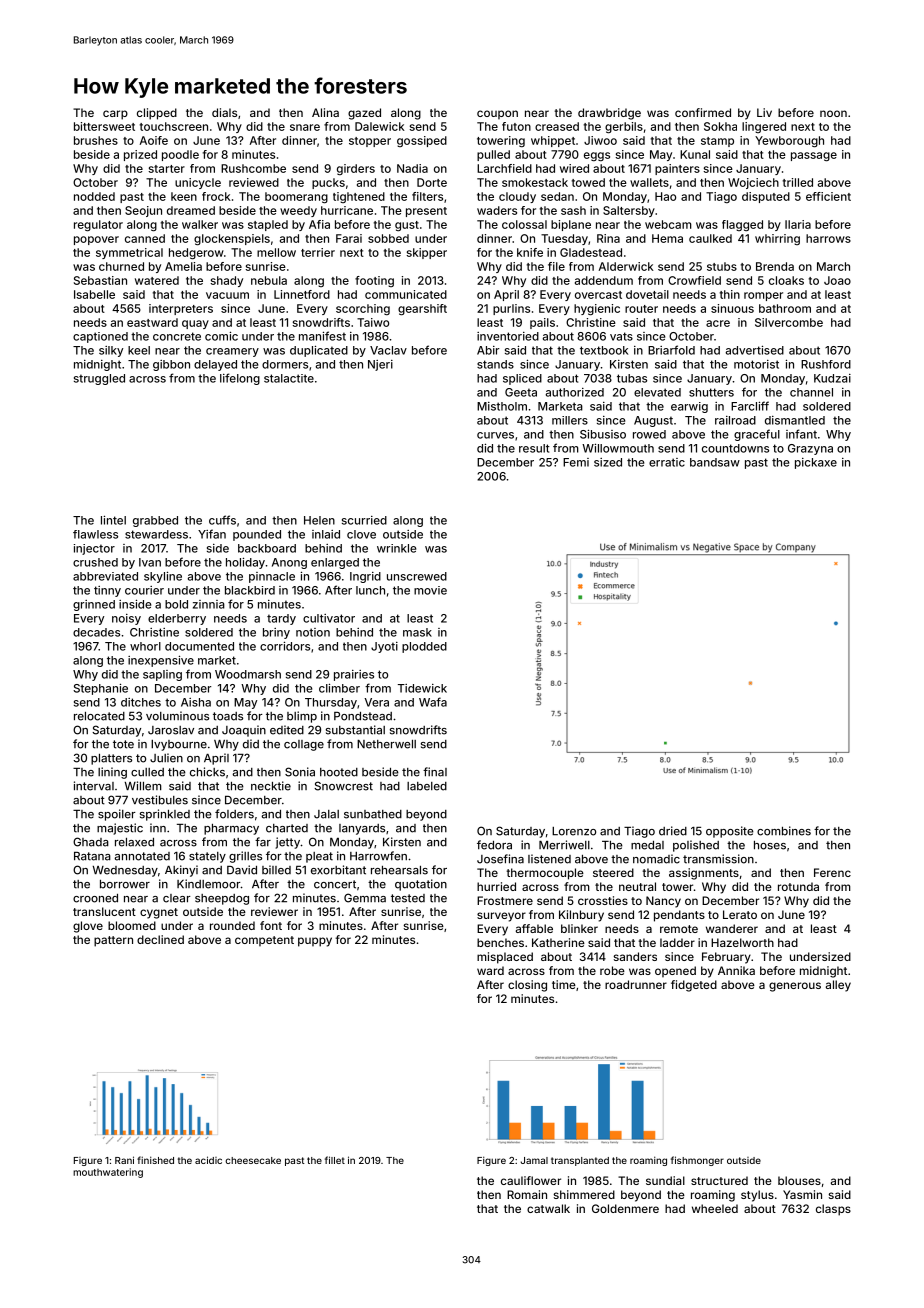  What do you see at coordinates (718, 859) in the document?
I see `transmission` at bounding box center [718, 859].
